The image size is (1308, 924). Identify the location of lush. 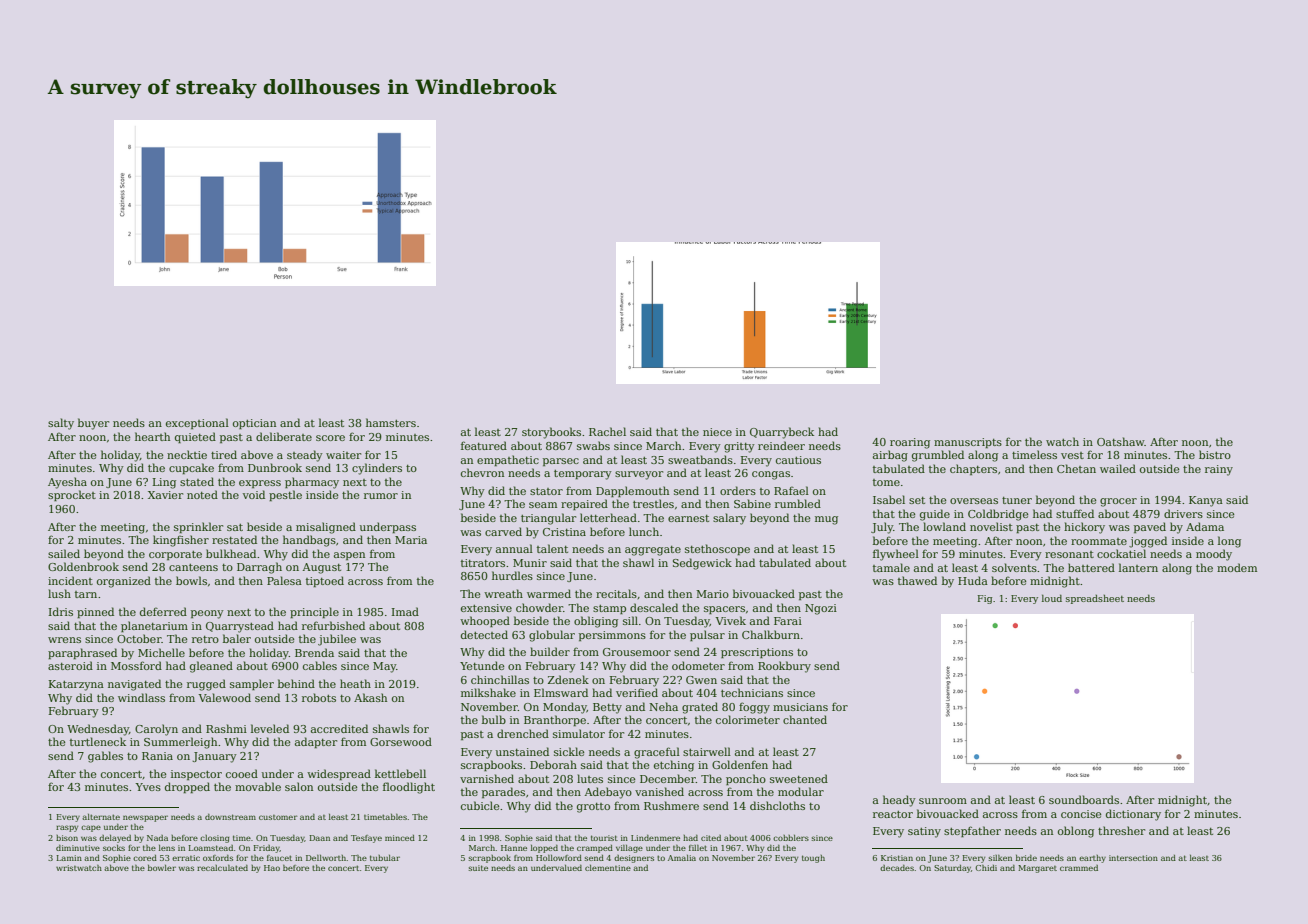
(59, 593).
